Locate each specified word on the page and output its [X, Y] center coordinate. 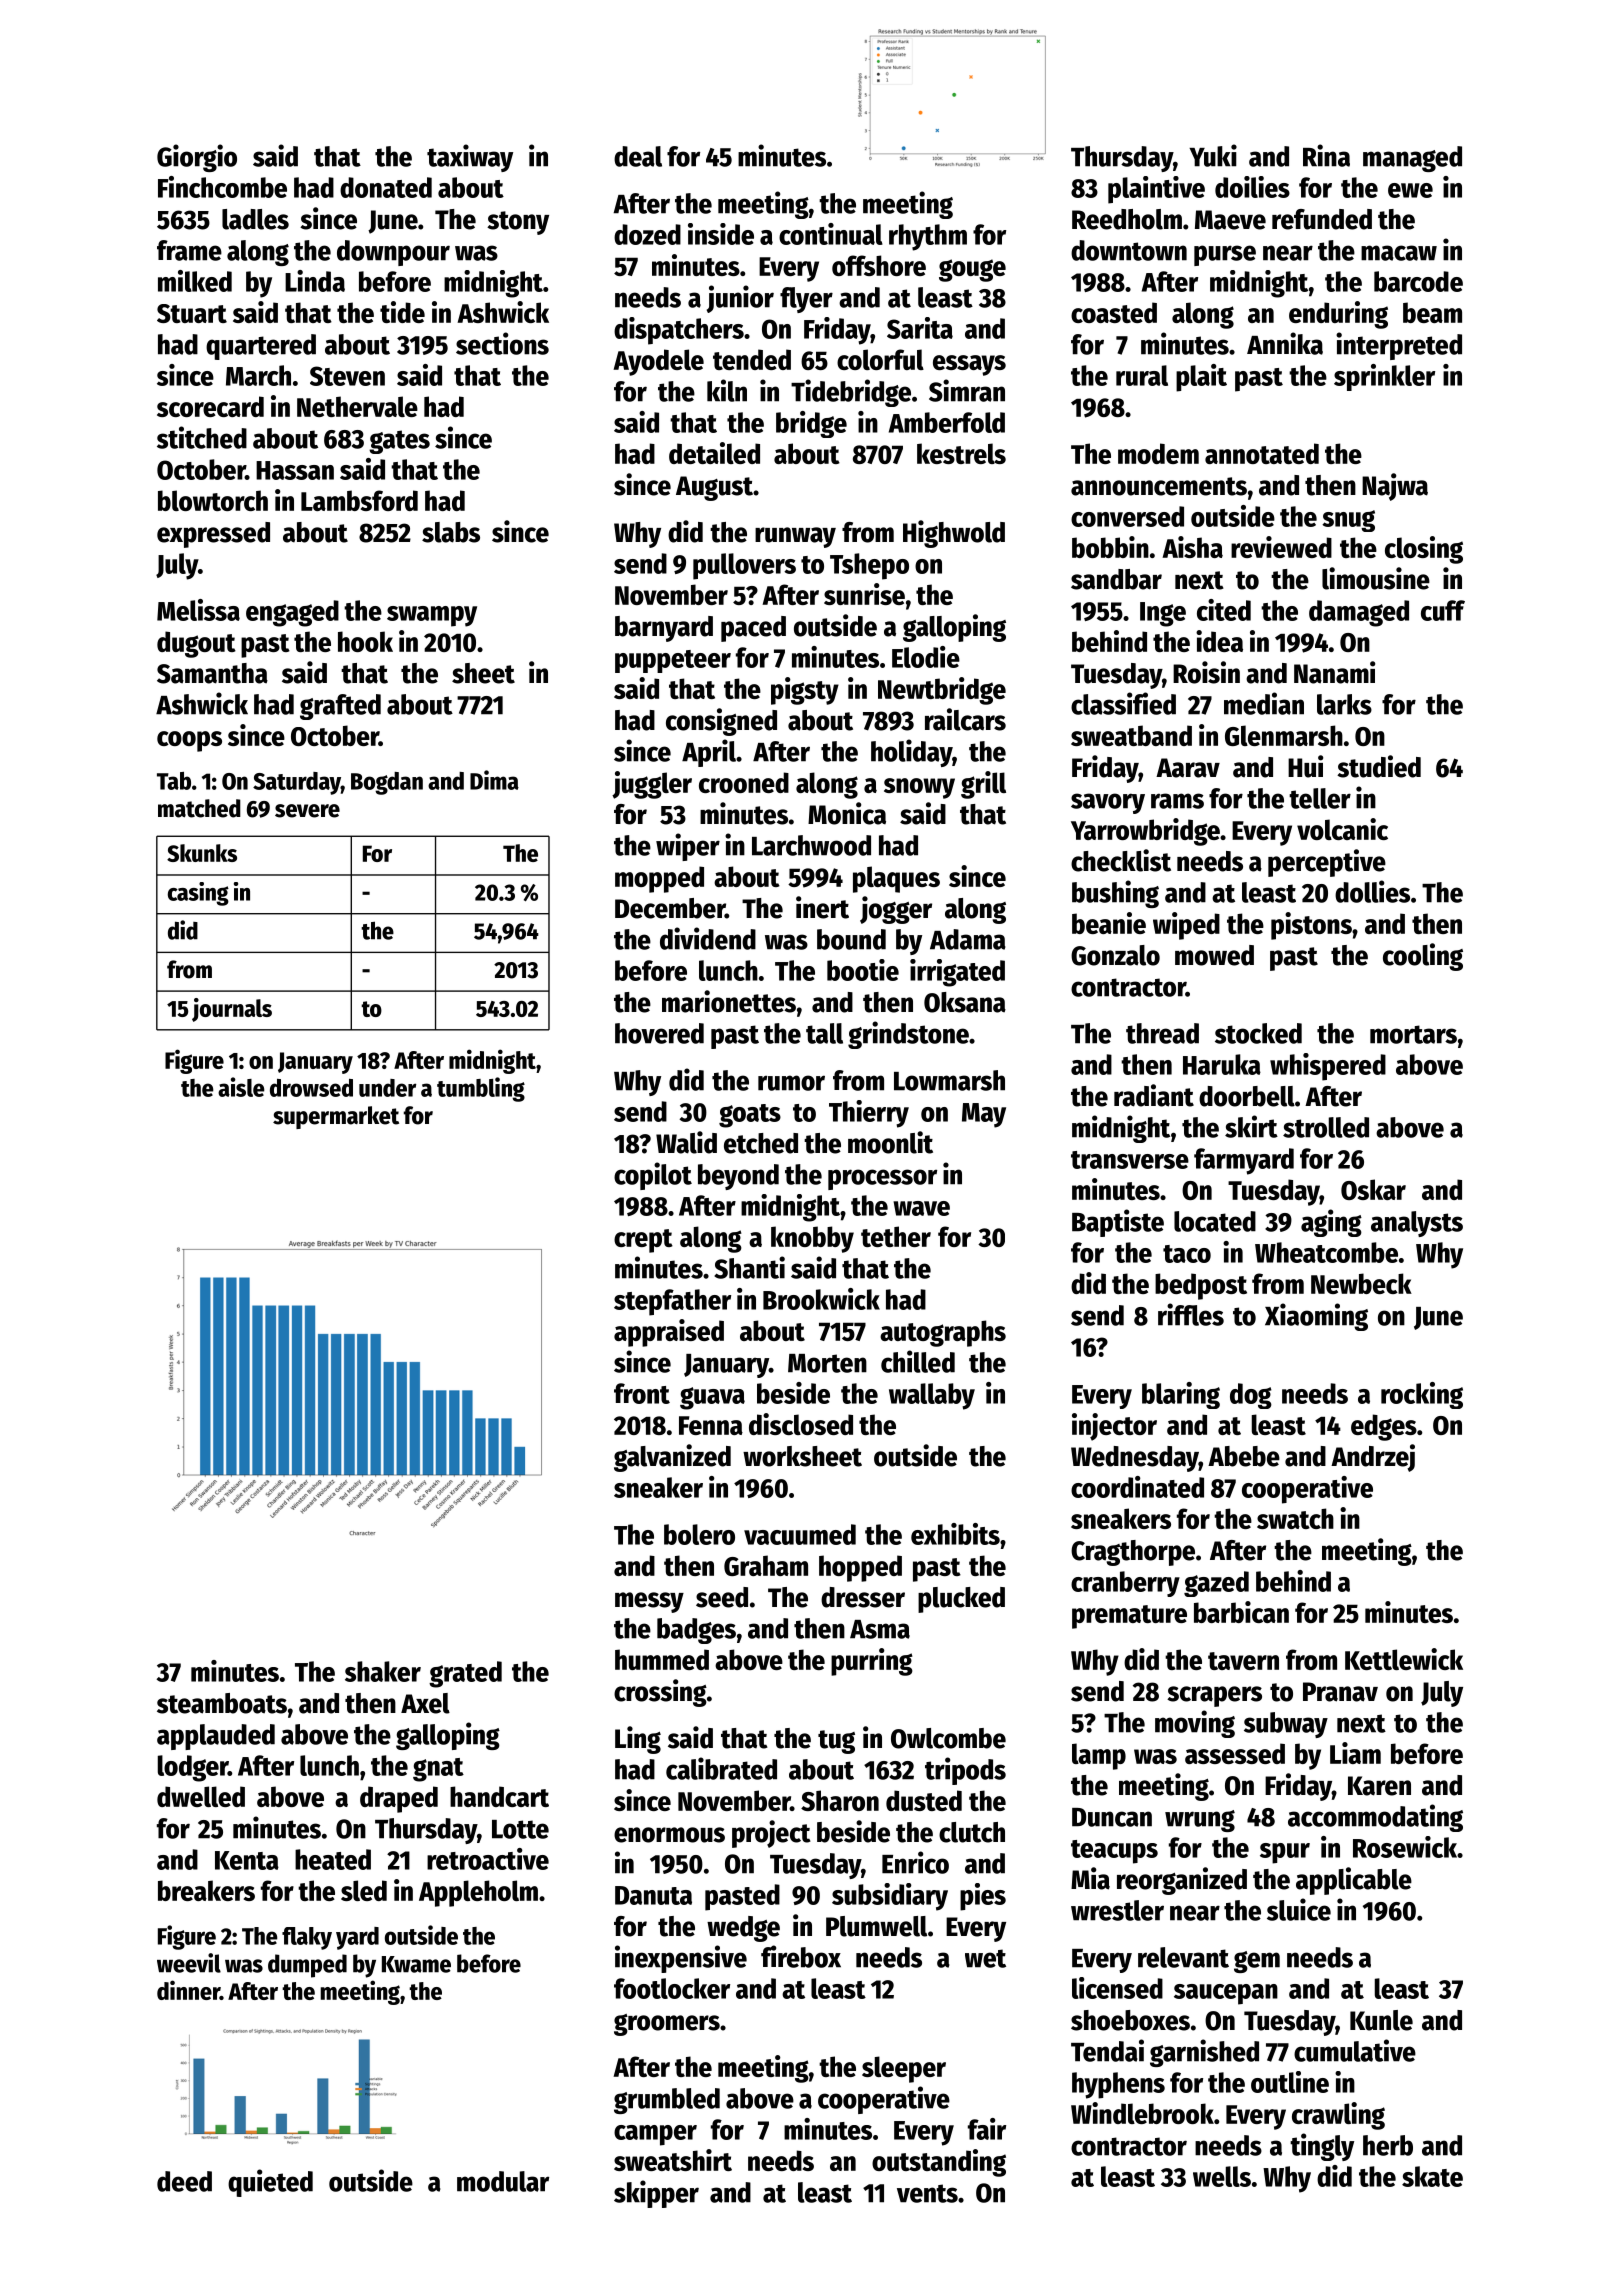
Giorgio [197, 158]
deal [638, 156]
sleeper [904, 2069]
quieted [270, 2183]
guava [712, 1398]
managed [1412, 159]
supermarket [336, 1117]
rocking [1422, 1395]
